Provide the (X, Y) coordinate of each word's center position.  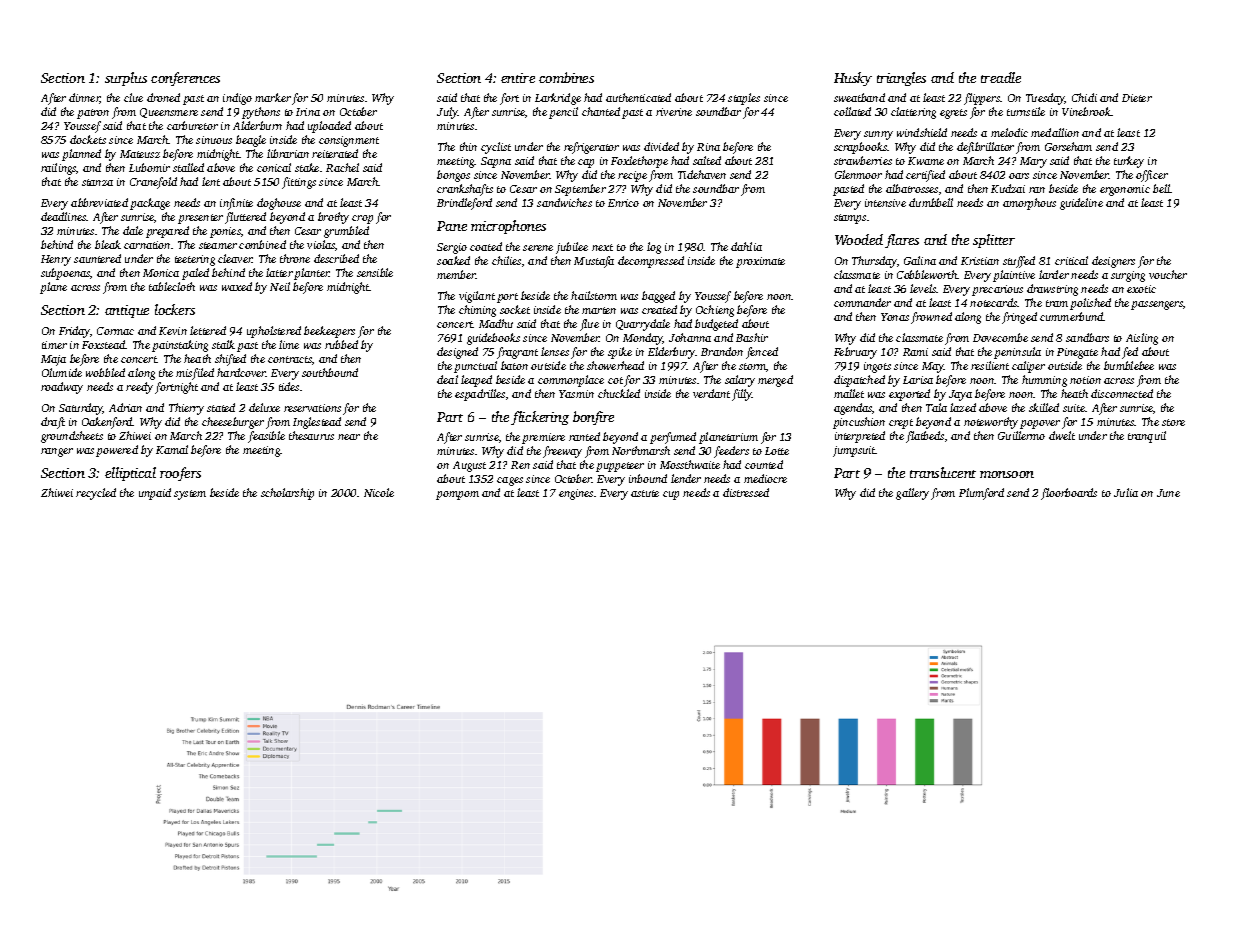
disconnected (1122, 393)
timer (54, 345)
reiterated (335, 153)
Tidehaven (702, 174)
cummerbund (1072, 316)
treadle (1001, 77)
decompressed (651, 262)
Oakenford (107, 423)
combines (566, 77)
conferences (185, 79)
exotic (1141, 289)
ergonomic (1125, 190)
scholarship (287, 494)
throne (295, 258)
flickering (540, 418)
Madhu (496, 323)
